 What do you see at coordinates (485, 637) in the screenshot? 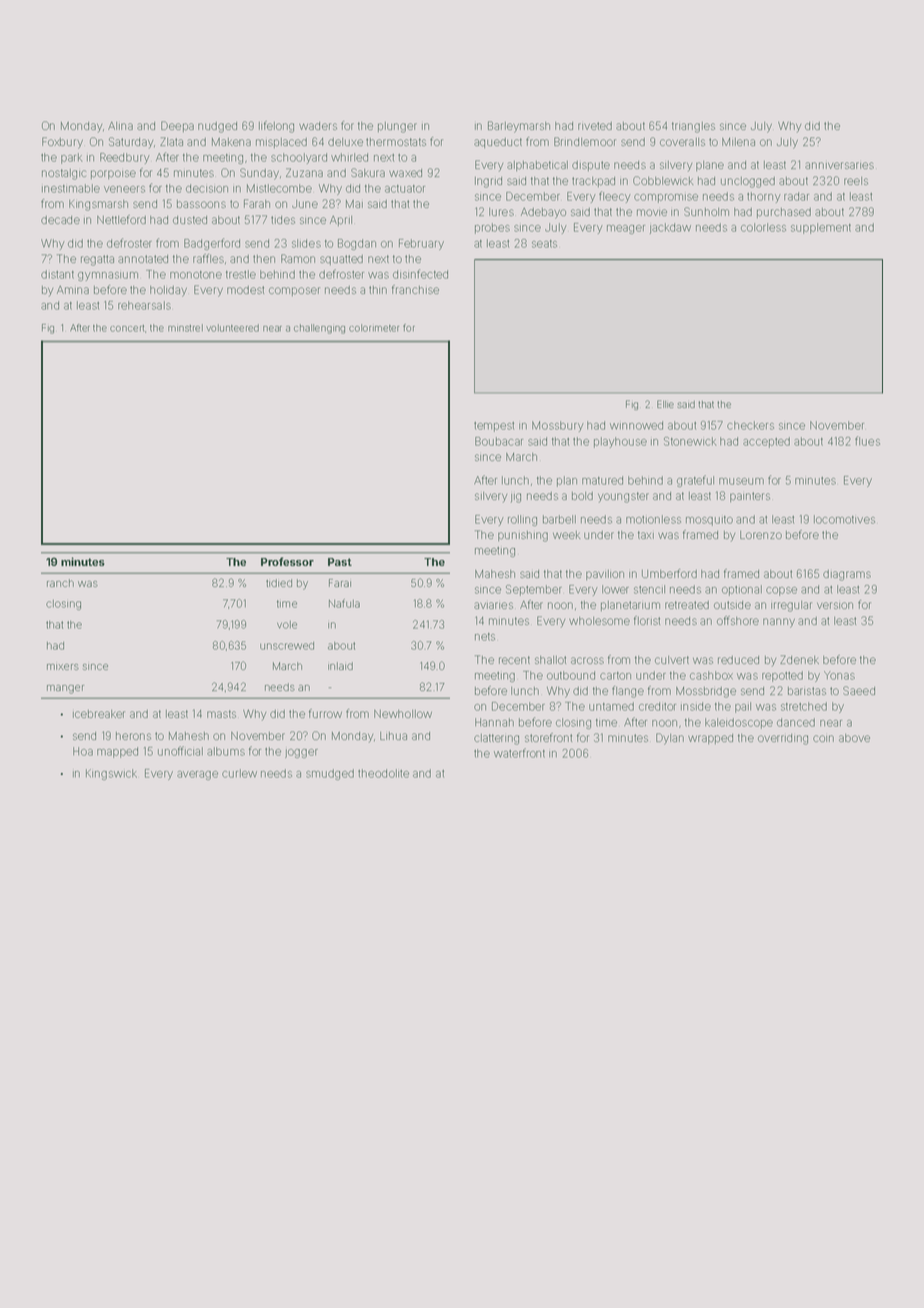
I see `nets` at bounding box center [485, 637].
